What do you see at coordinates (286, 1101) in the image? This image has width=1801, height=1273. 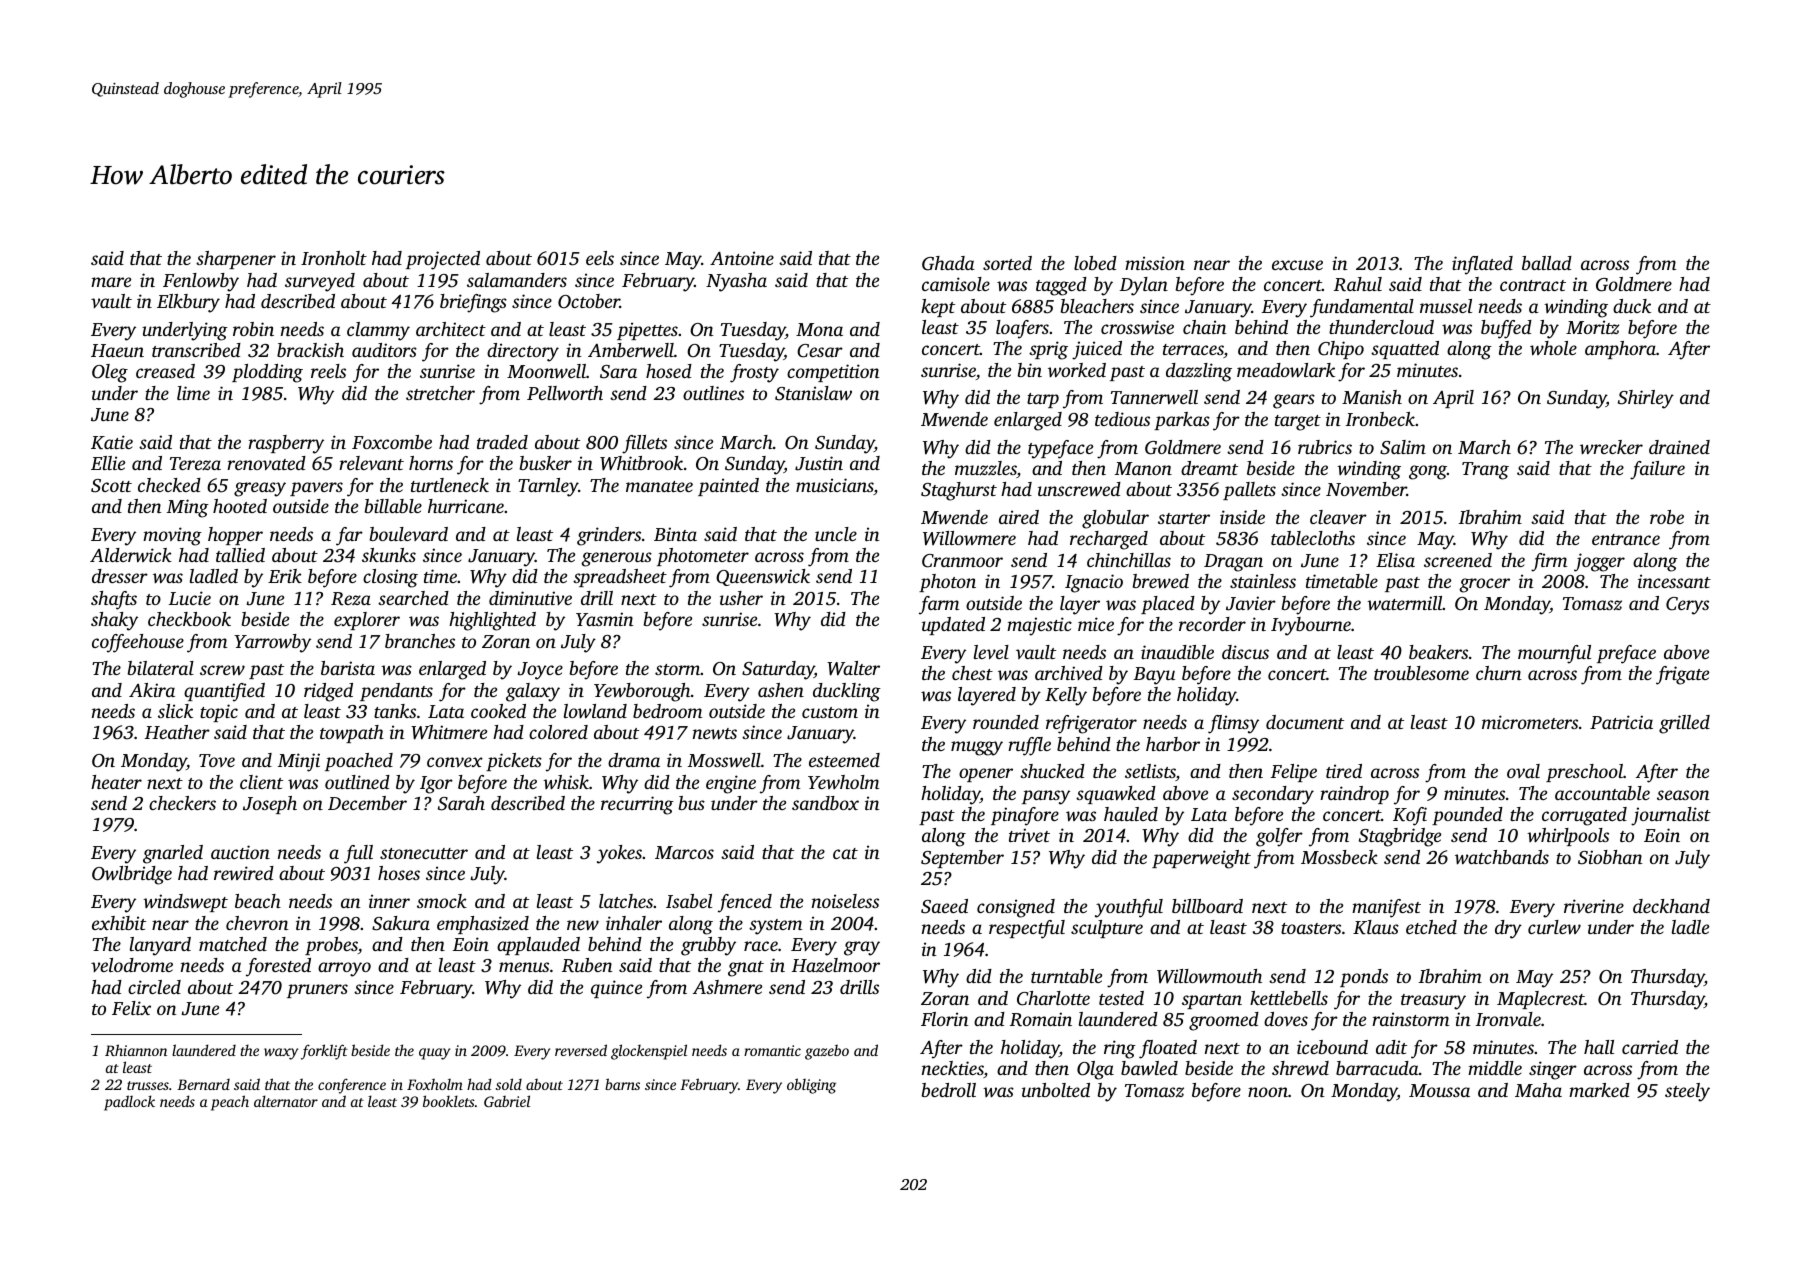 I see `alternator` at bounding box center [286, 1101].
